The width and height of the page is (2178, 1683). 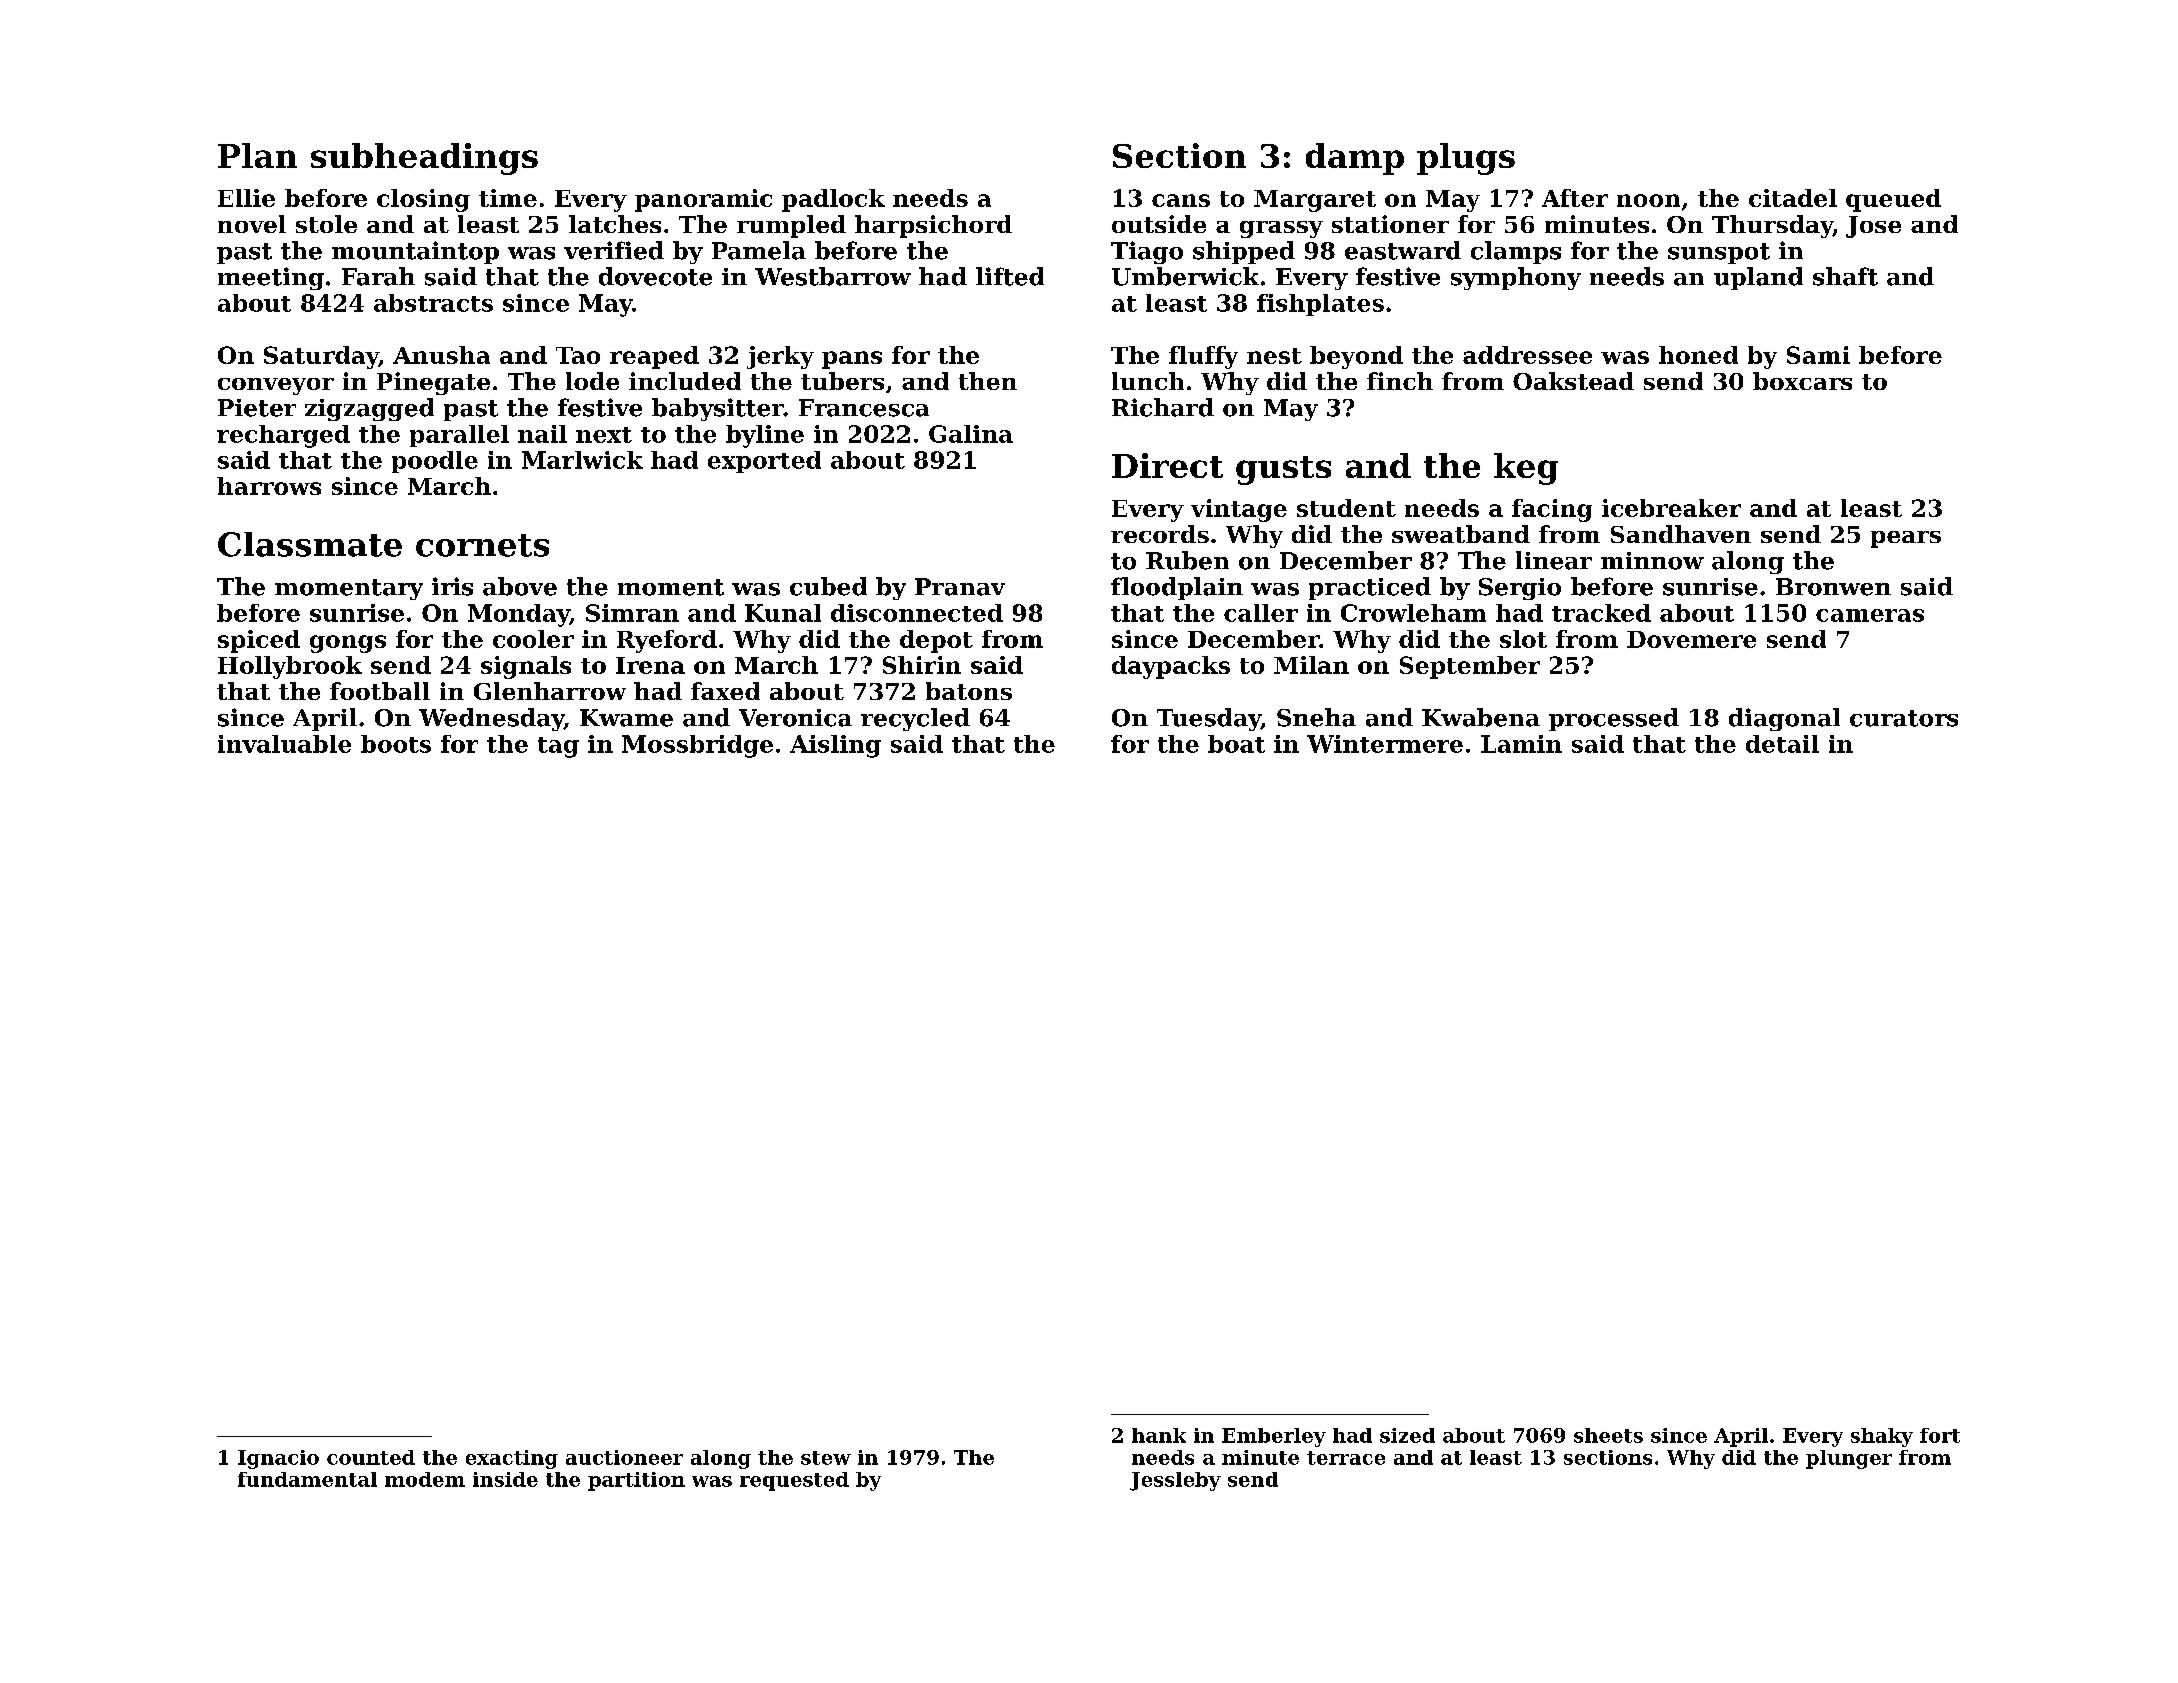 What do you see at coordinates (1527, 355) in the page?
I see `addressee` at bounding box center [1527, 355].
